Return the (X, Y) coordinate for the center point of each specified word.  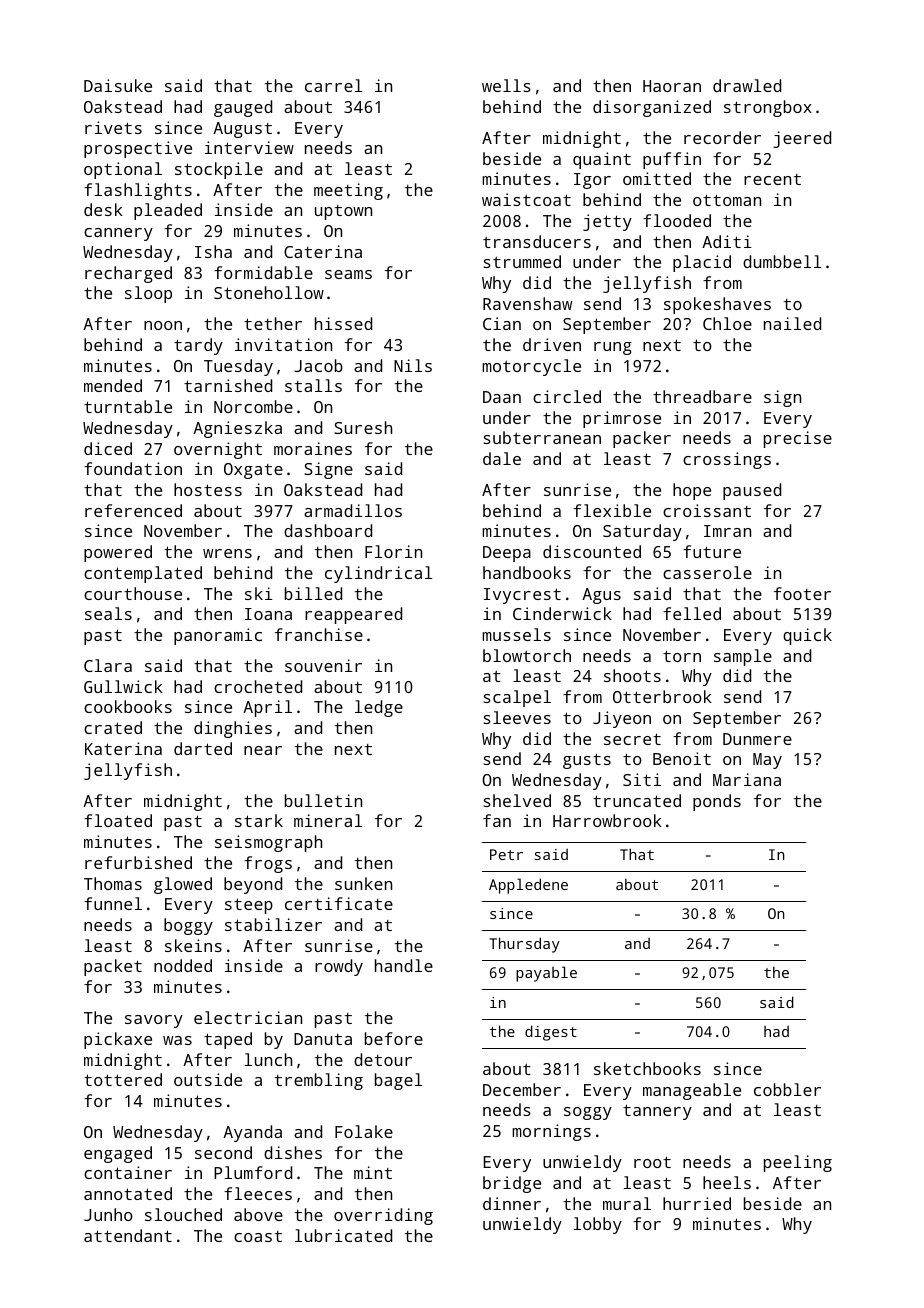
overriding (383, 1216)
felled (692, 613)
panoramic (218, 636)
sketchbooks (647, 1068)
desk (103, 209)
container (128, 1172)
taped (228, 1040)
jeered (802, 139)
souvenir (323, 665)
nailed (792, 323)
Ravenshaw (527, 303)
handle (404, 965)
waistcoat (526, 199)
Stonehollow (269, 292)
